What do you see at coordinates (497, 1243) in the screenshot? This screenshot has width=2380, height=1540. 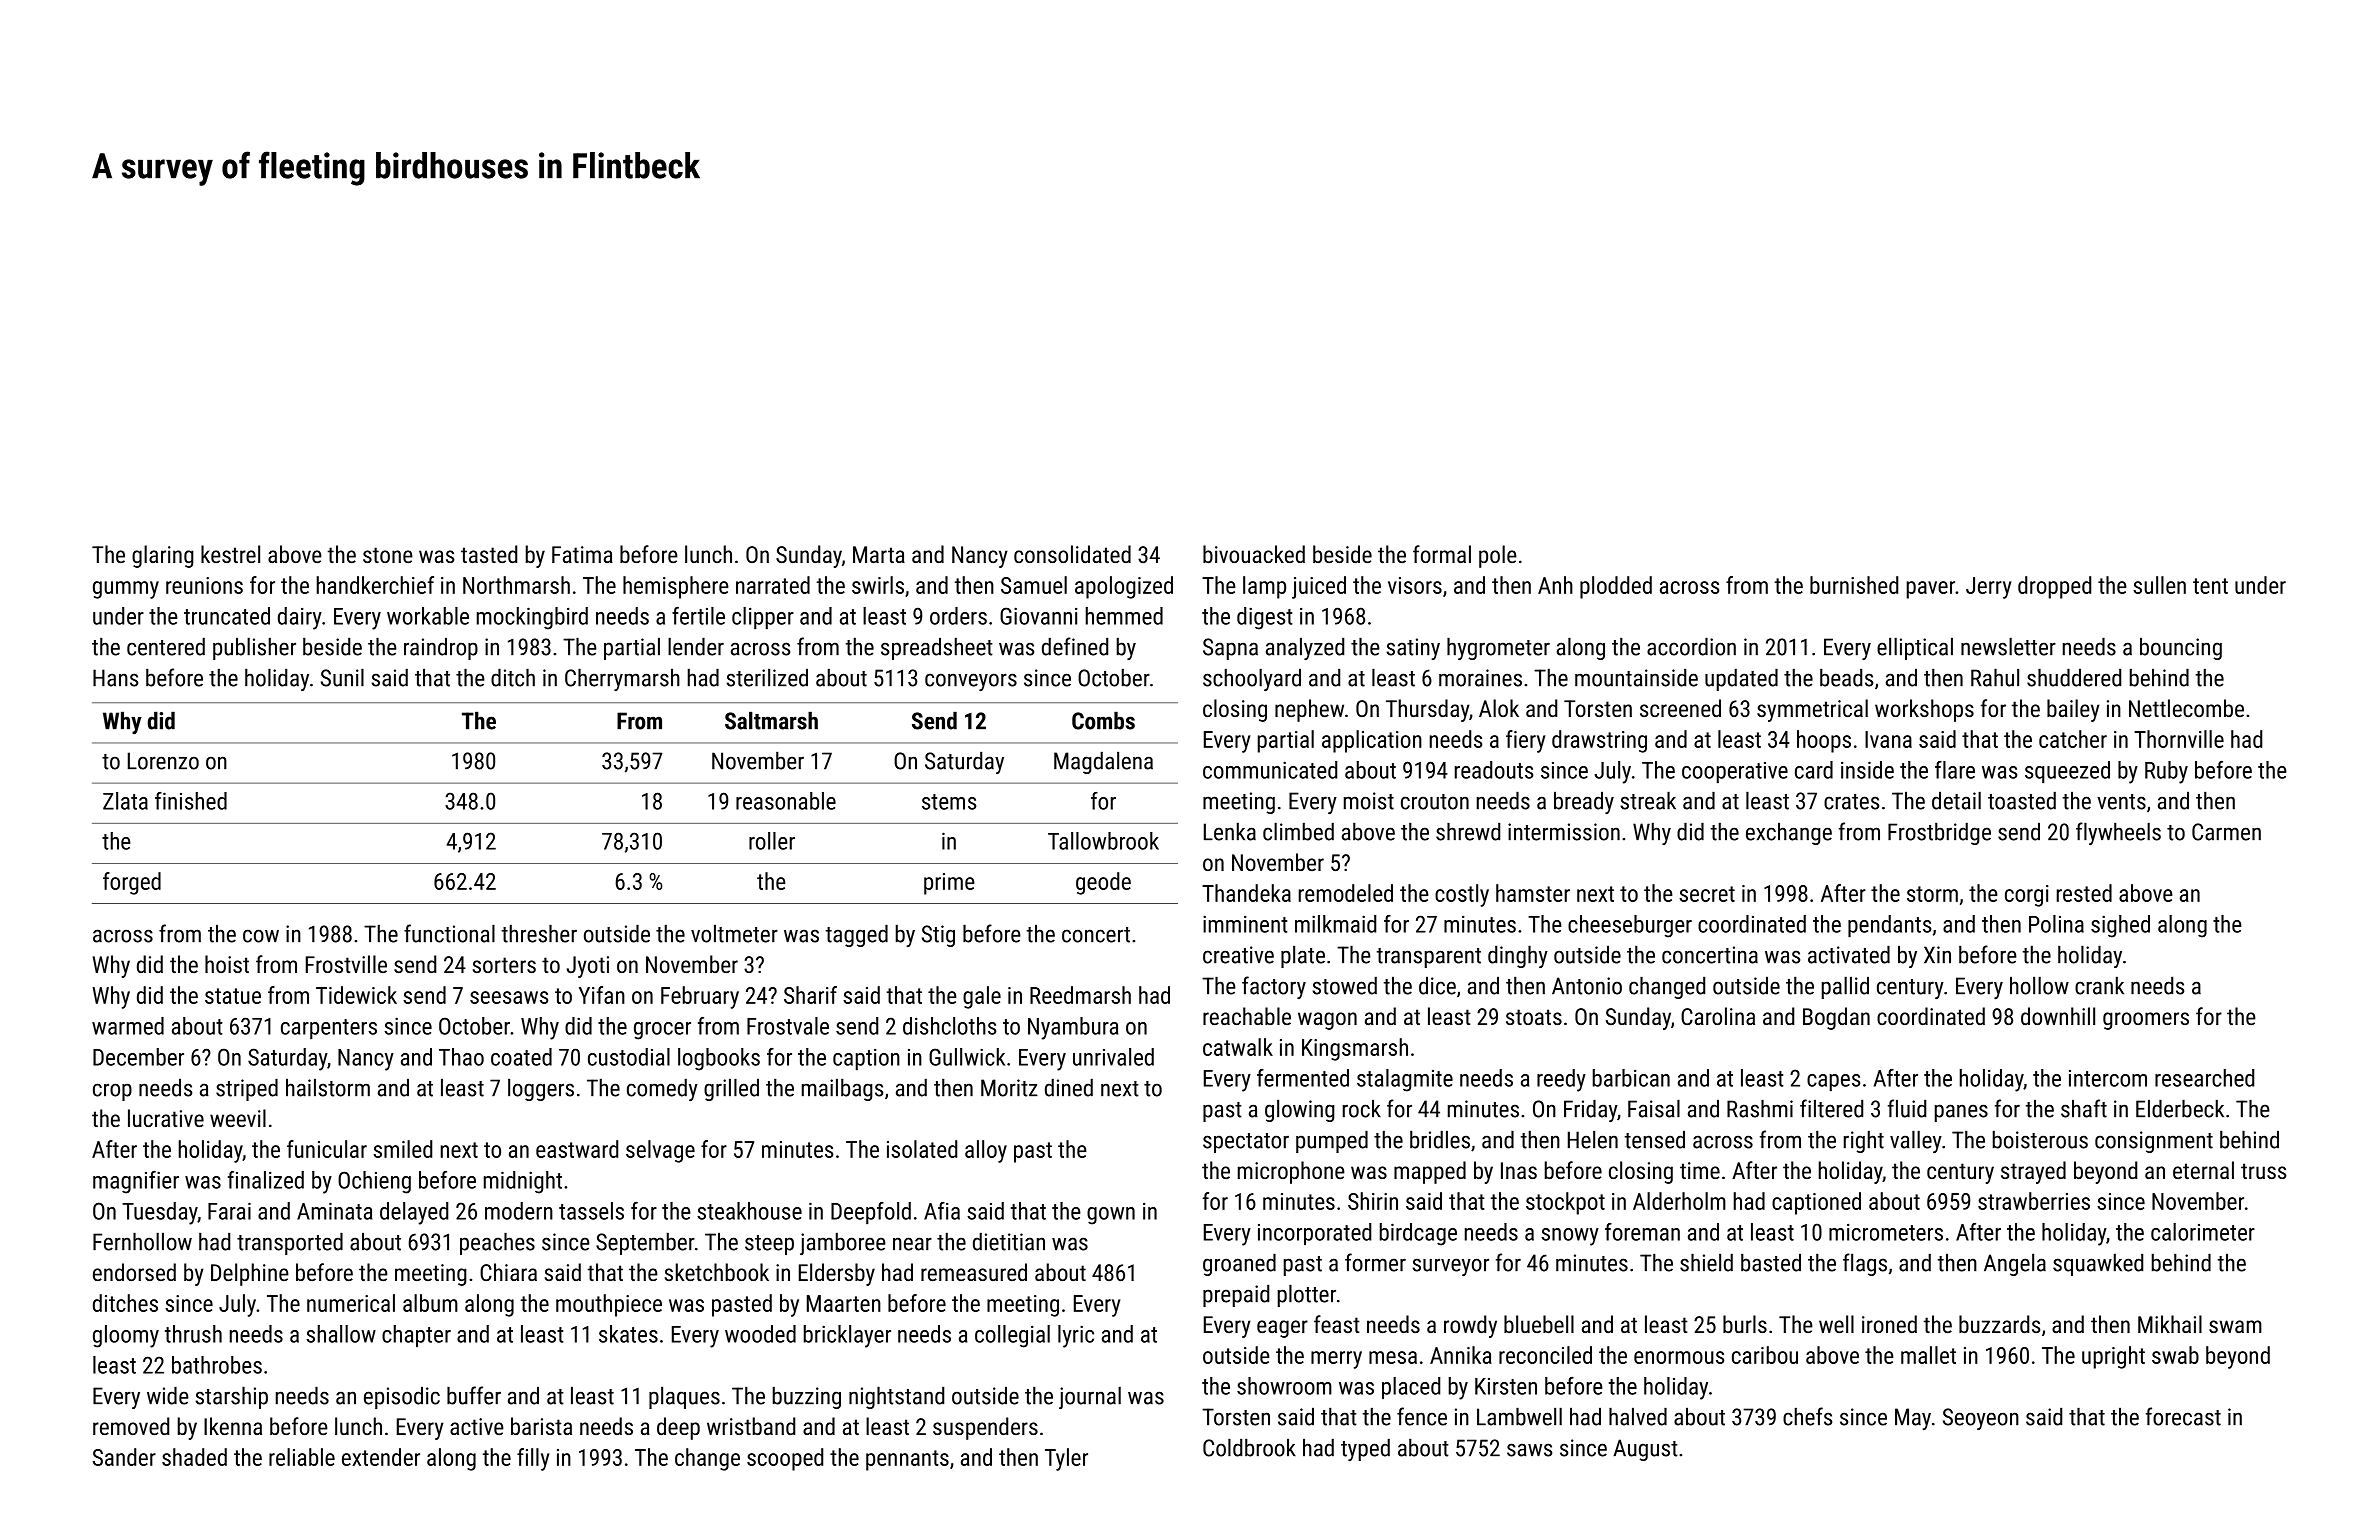 I see `peaches` at bounding box center [497, 1243].
